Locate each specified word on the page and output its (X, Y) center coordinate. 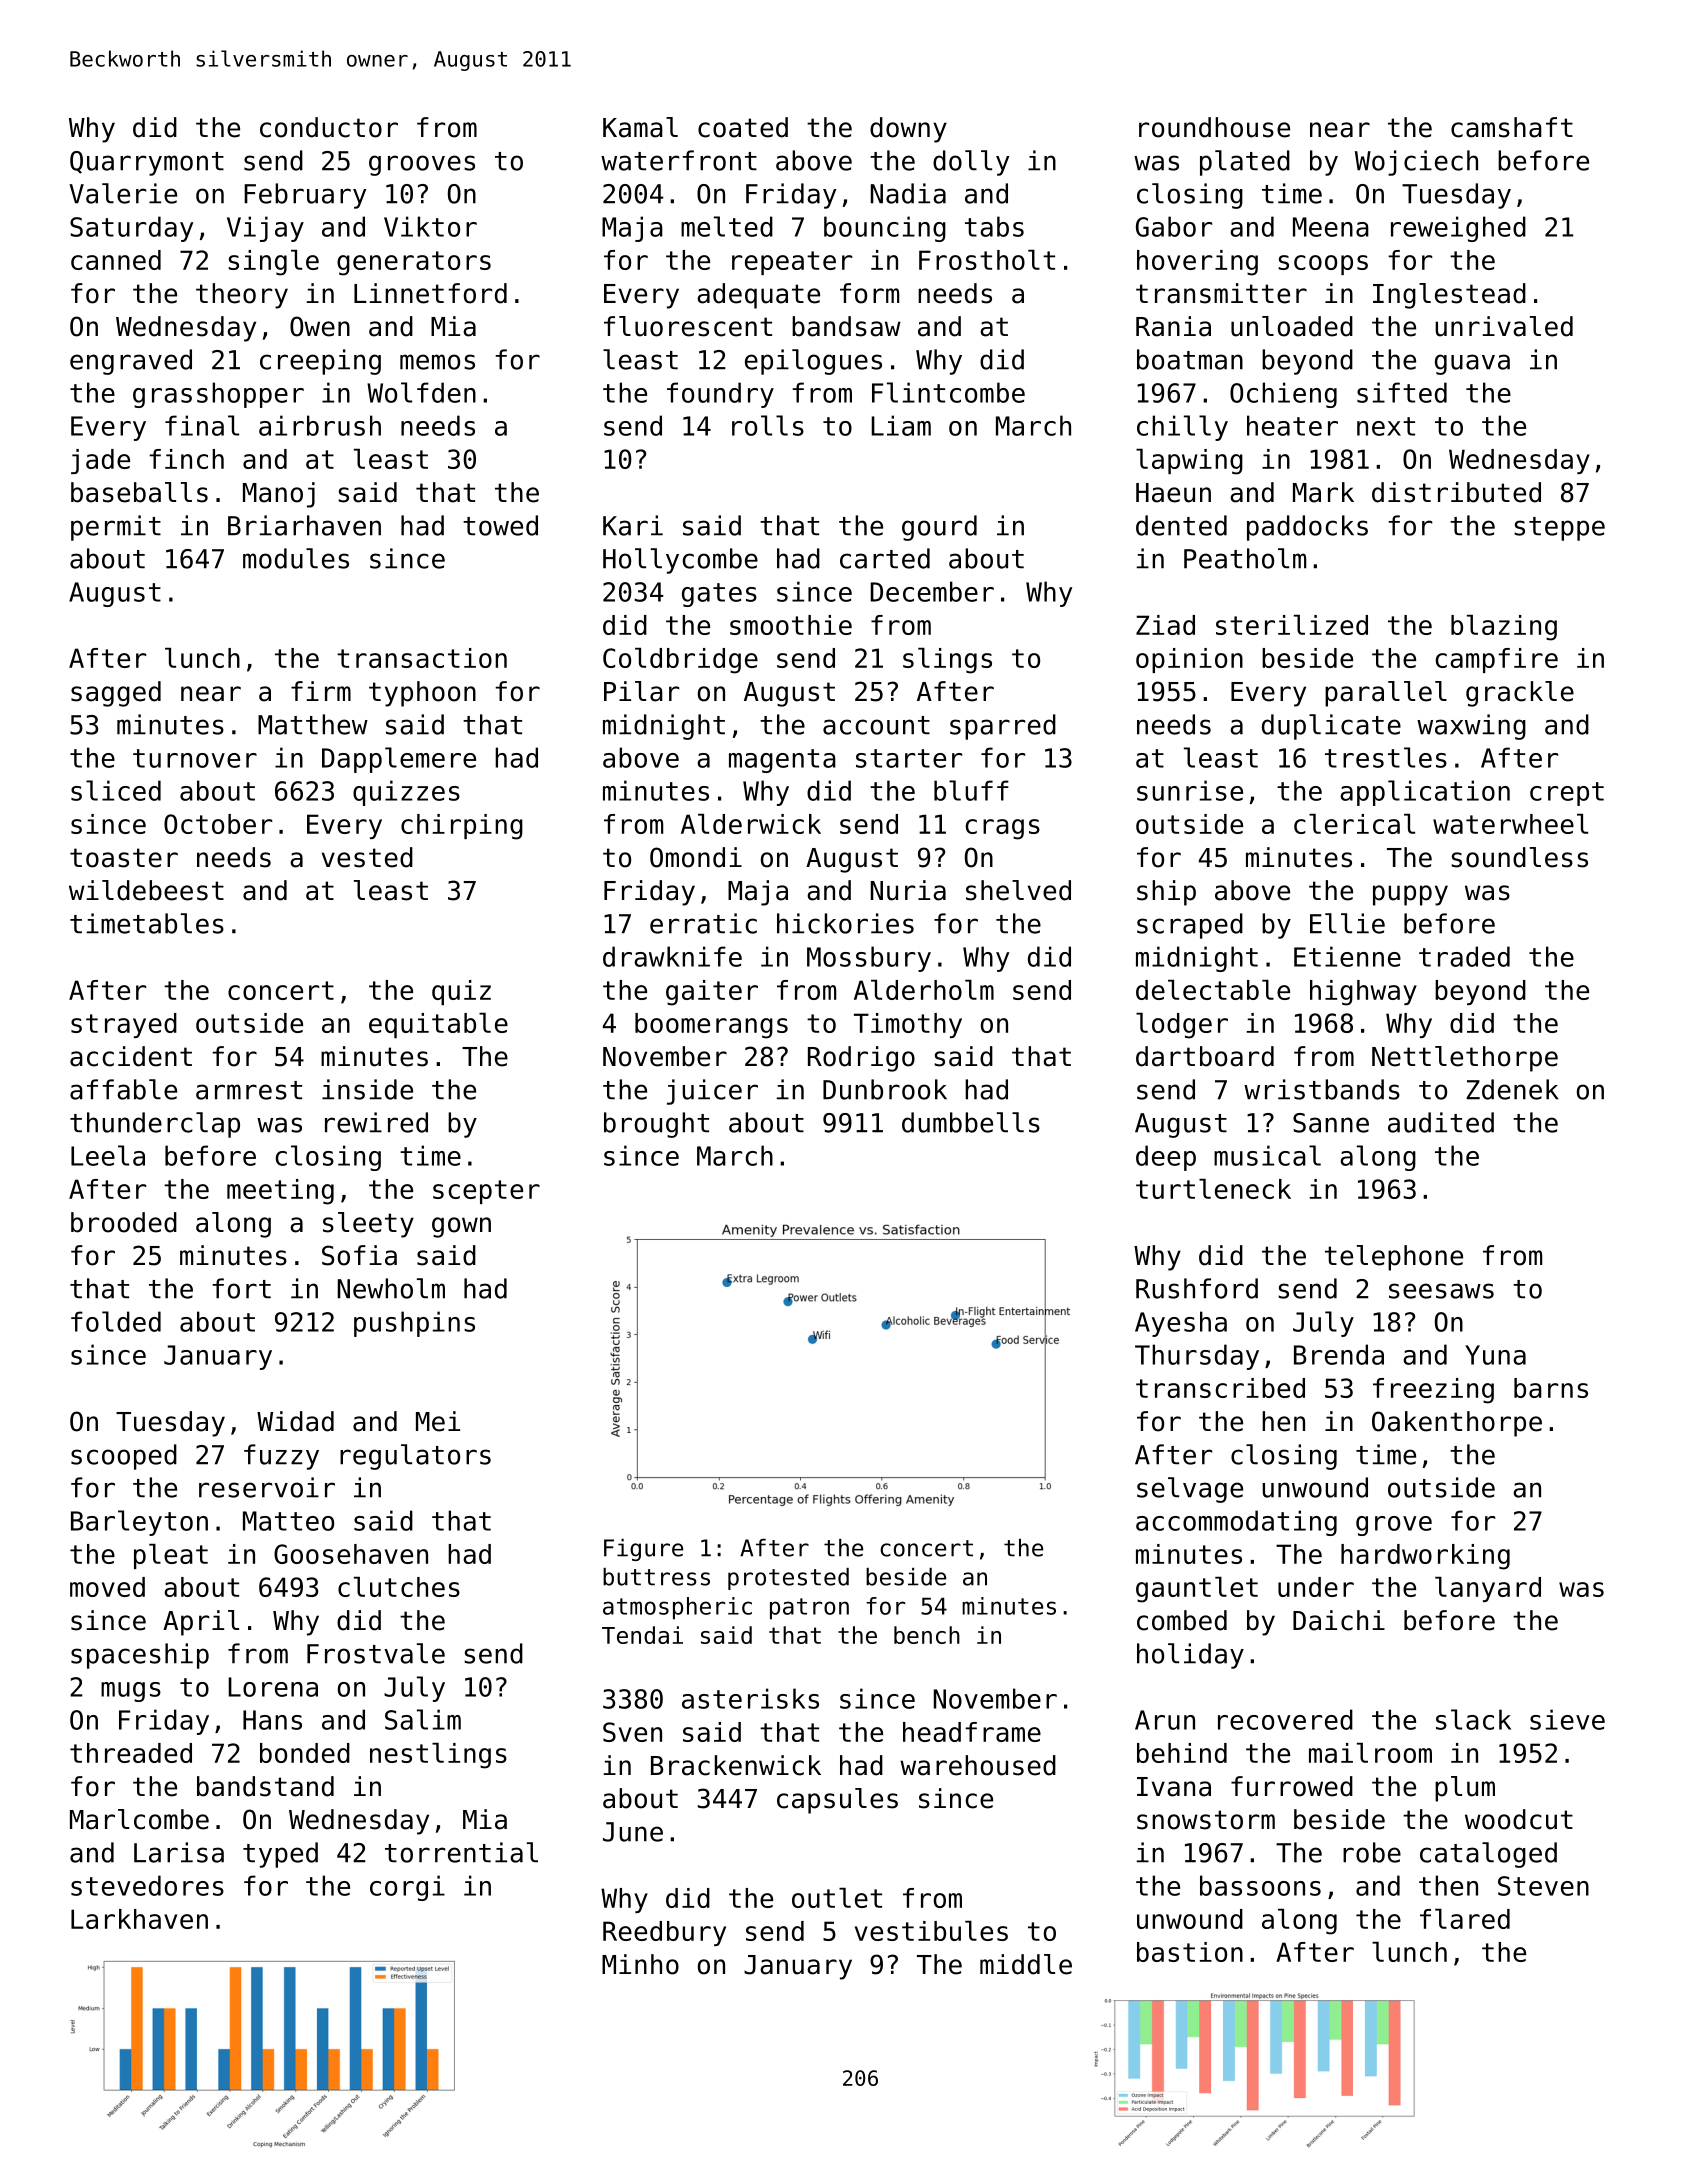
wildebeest (146, 890)
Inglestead (1449, 296)
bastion (1190, 1952)
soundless (1519, 857)
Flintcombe (948, 392)
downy (908, 130)
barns (1551, 1388)
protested (788, 1579)
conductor (329, 127)
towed (500, 525)
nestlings (438, 1756)
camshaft (1512, 127)
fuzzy (281, 1457)
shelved (1018, 890)
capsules (837, 1801)
